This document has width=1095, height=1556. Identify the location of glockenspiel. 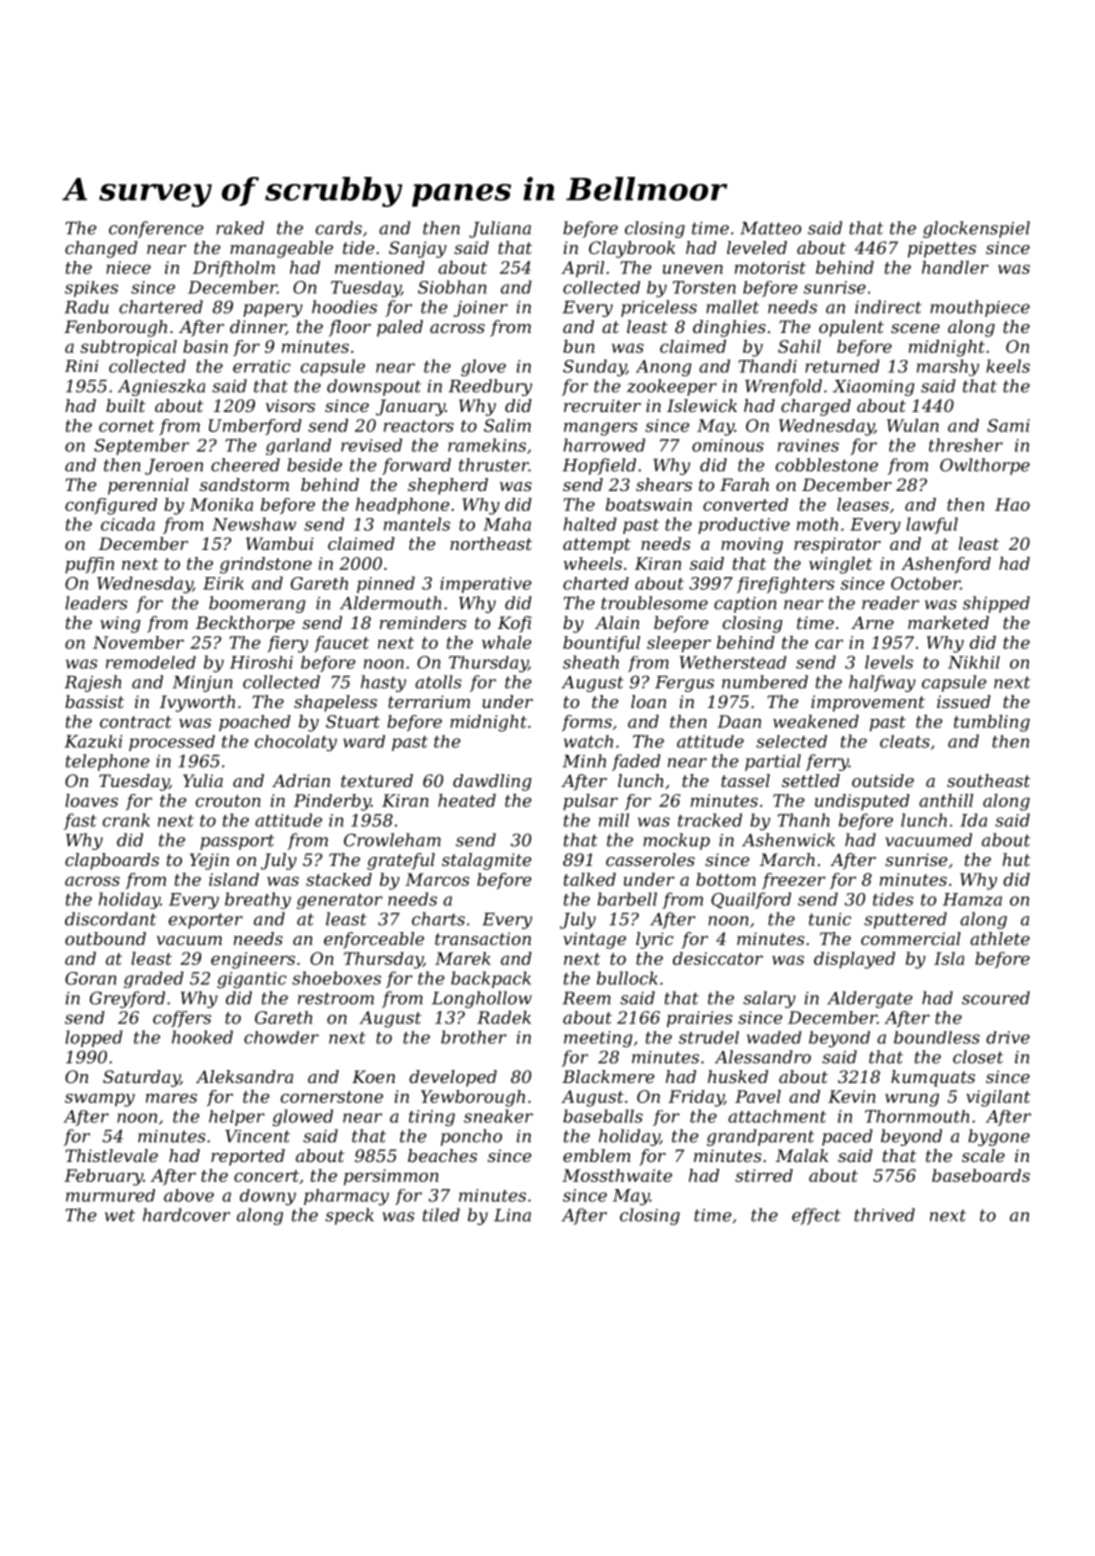
(976, 229).
